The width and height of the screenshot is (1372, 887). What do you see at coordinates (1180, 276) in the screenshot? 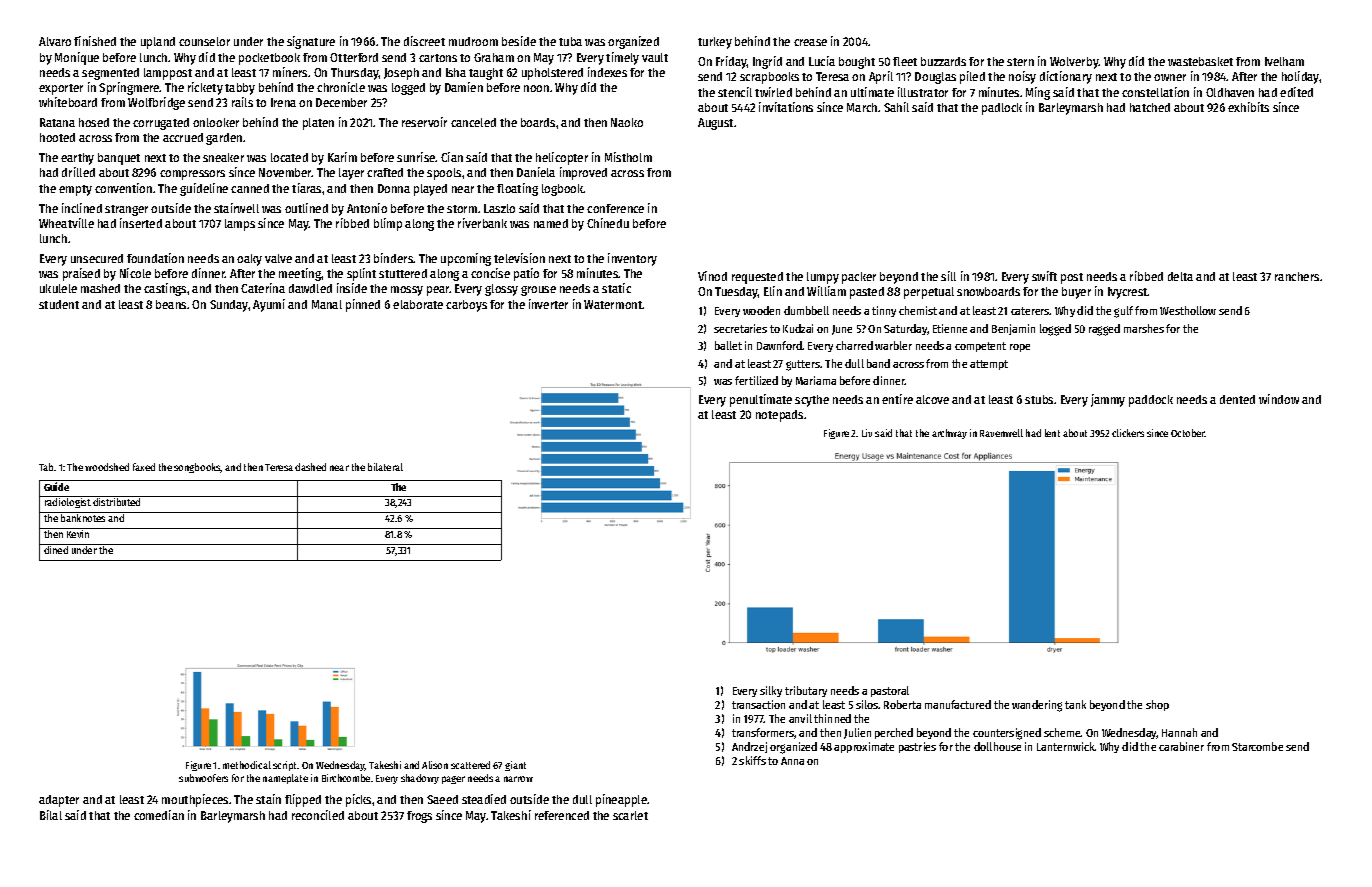
I see `delta` at bounding box center [1180, 276].
